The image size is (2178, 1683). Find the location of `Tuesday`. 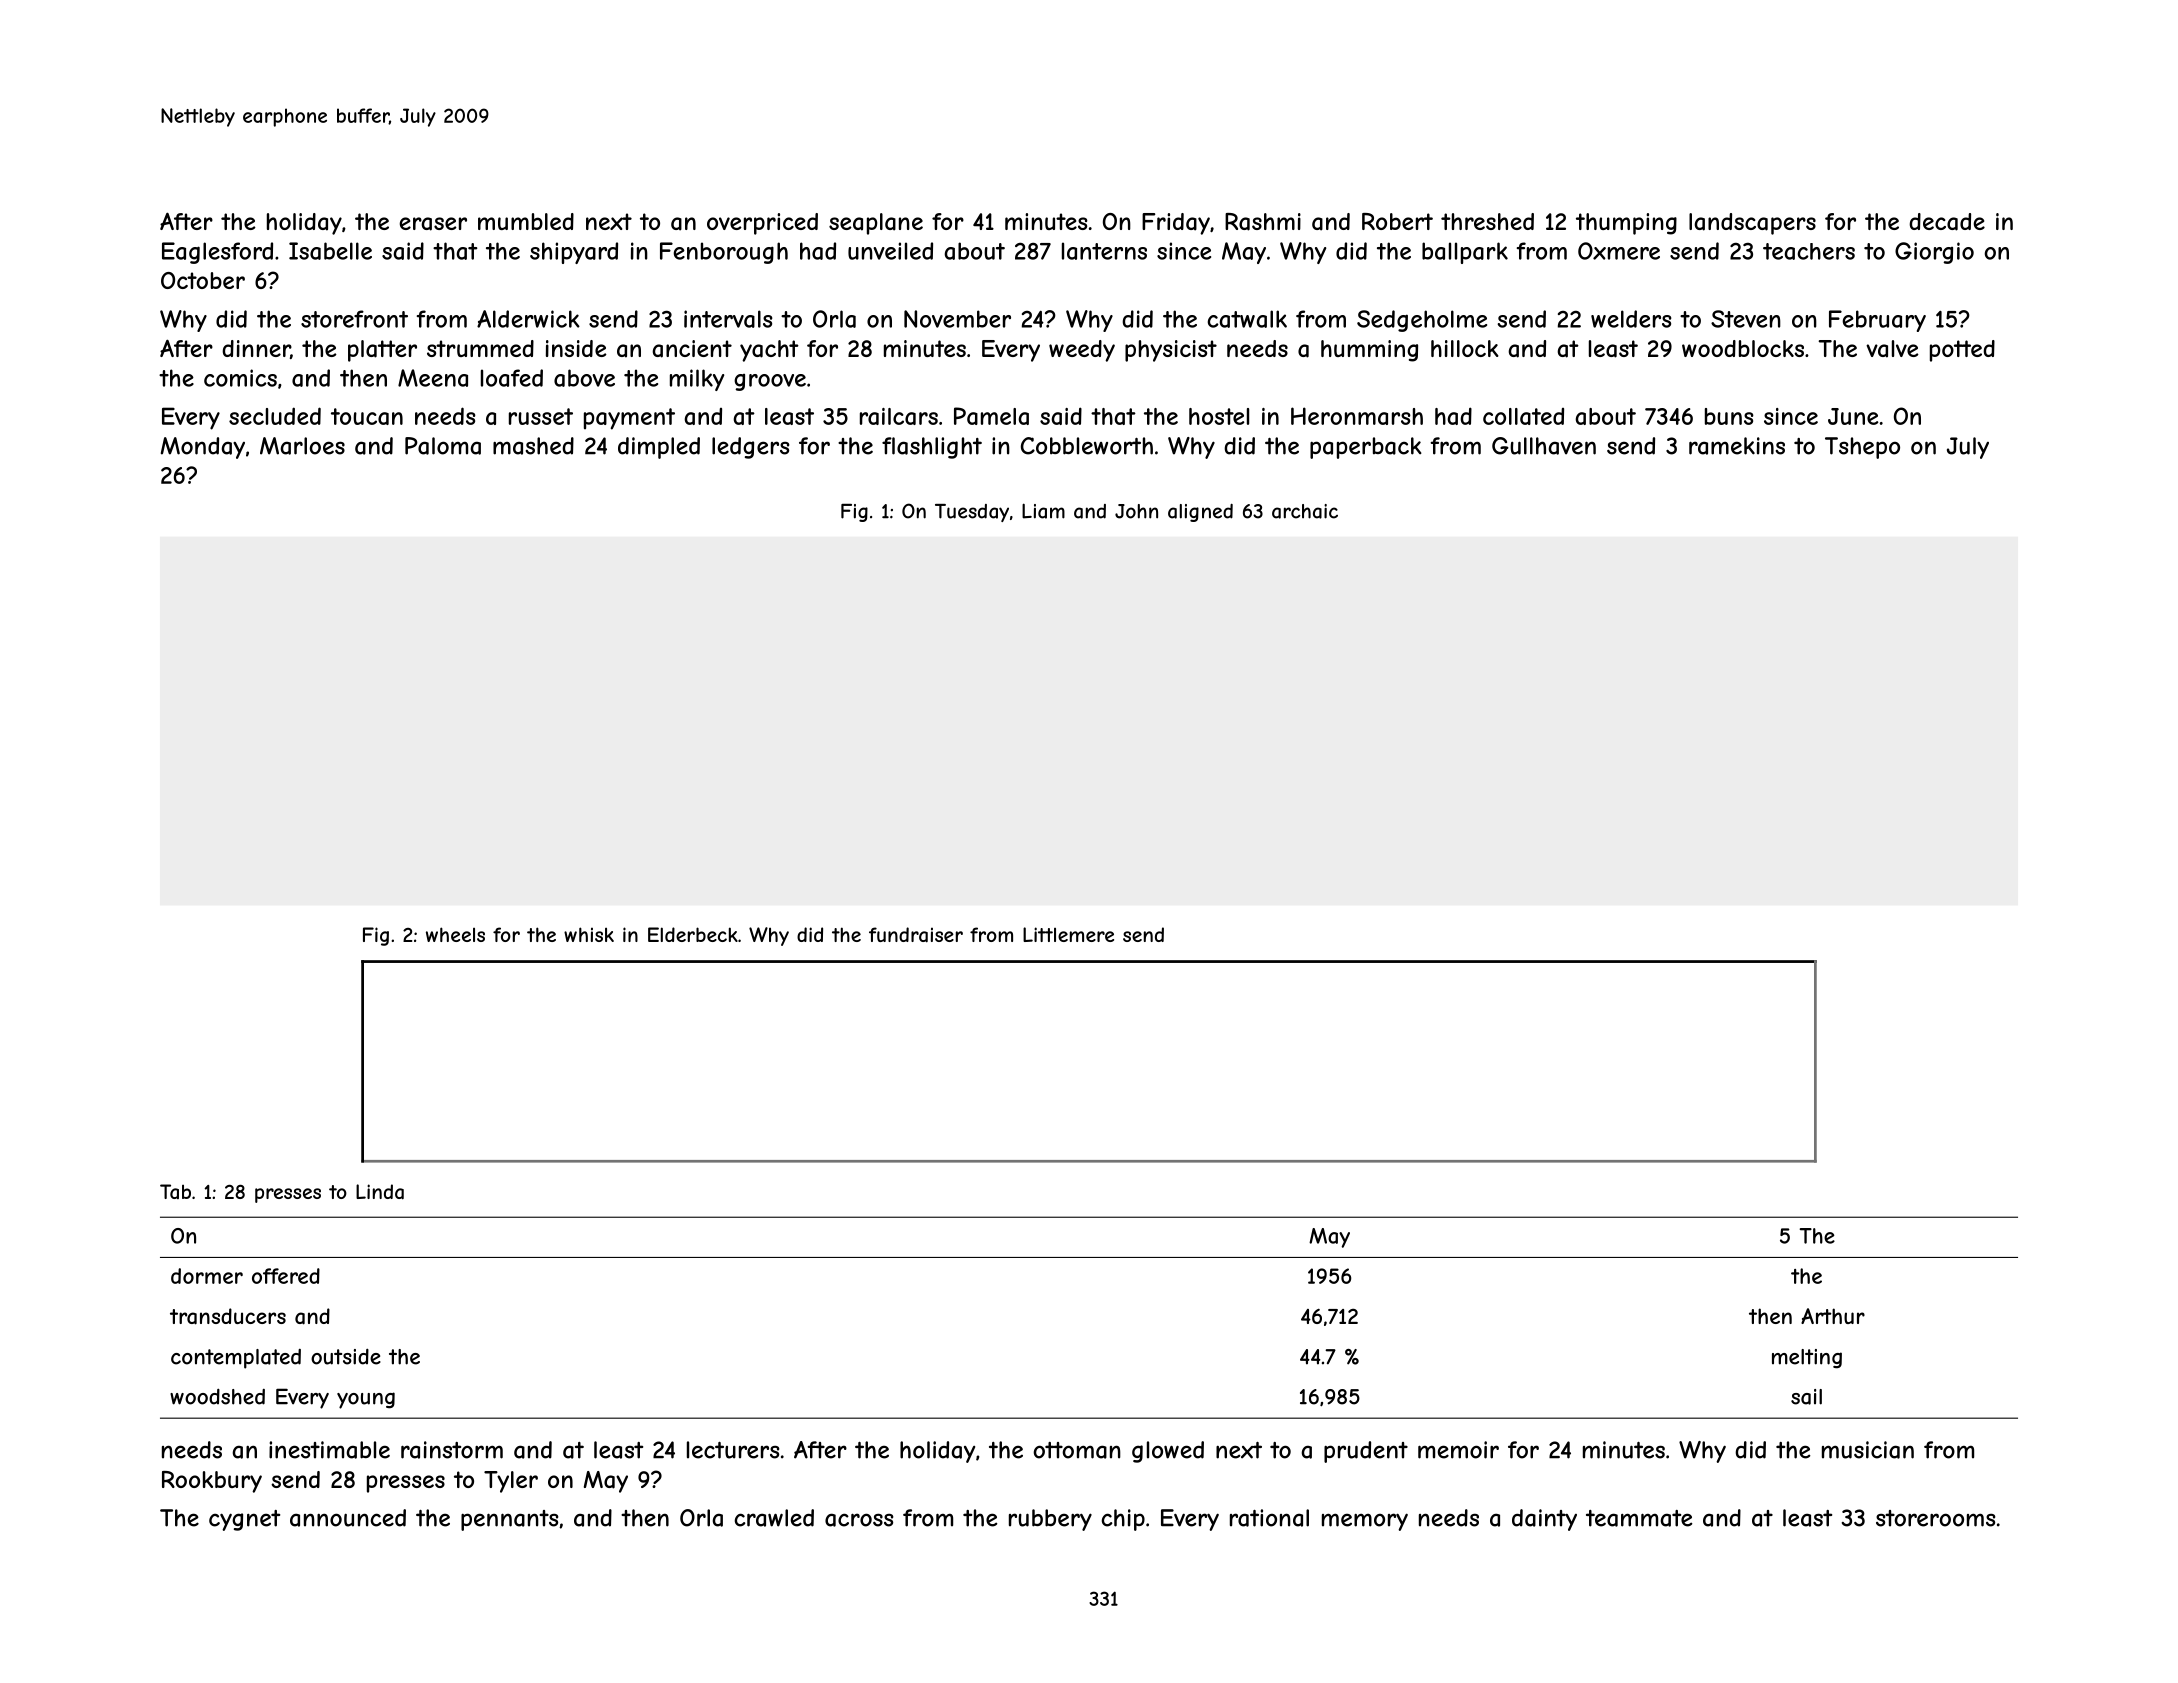

Tuesday is located at coordinates (972, 513).
